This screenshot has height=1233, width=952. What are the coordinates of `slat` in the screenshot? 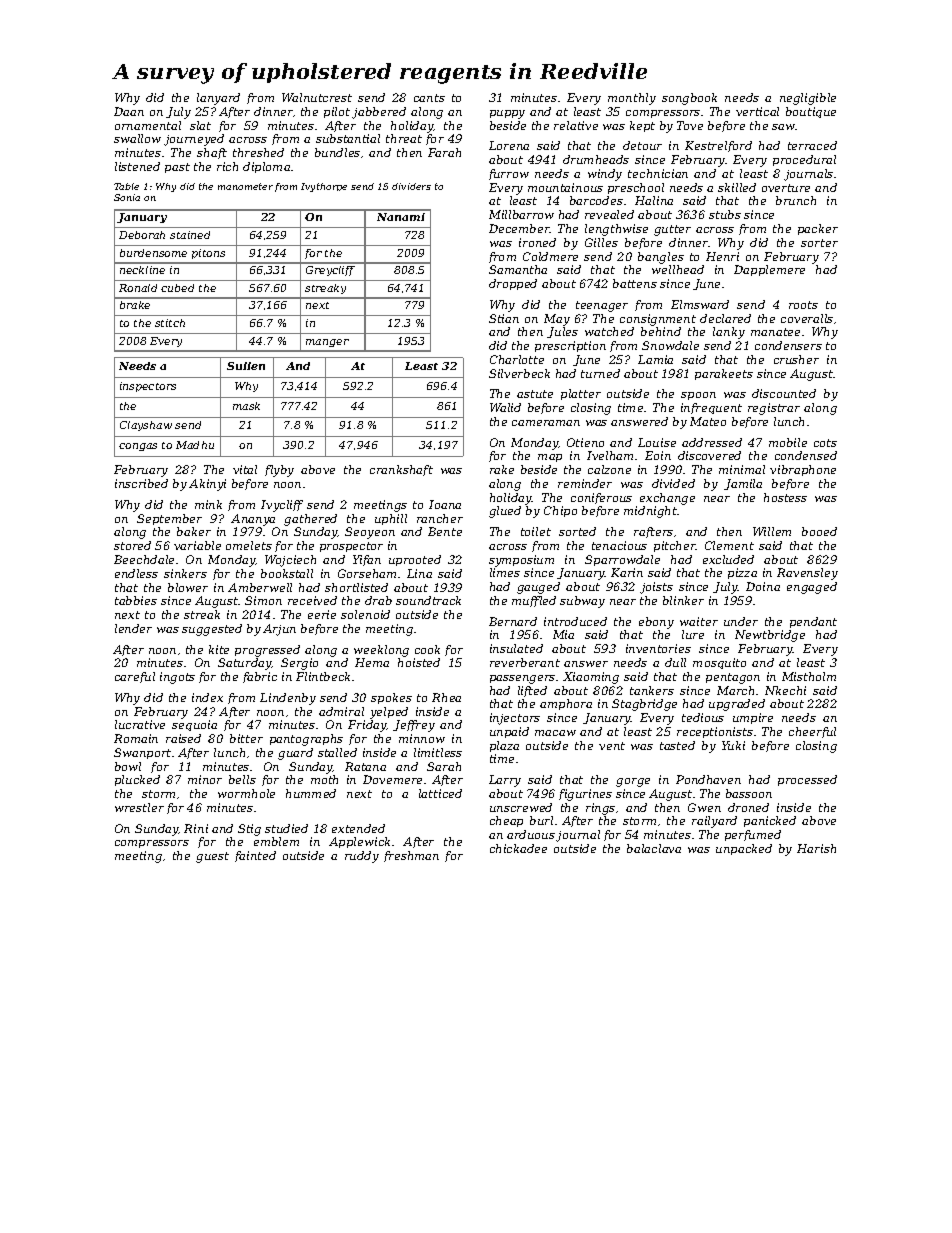 It's located at (200, 125).
